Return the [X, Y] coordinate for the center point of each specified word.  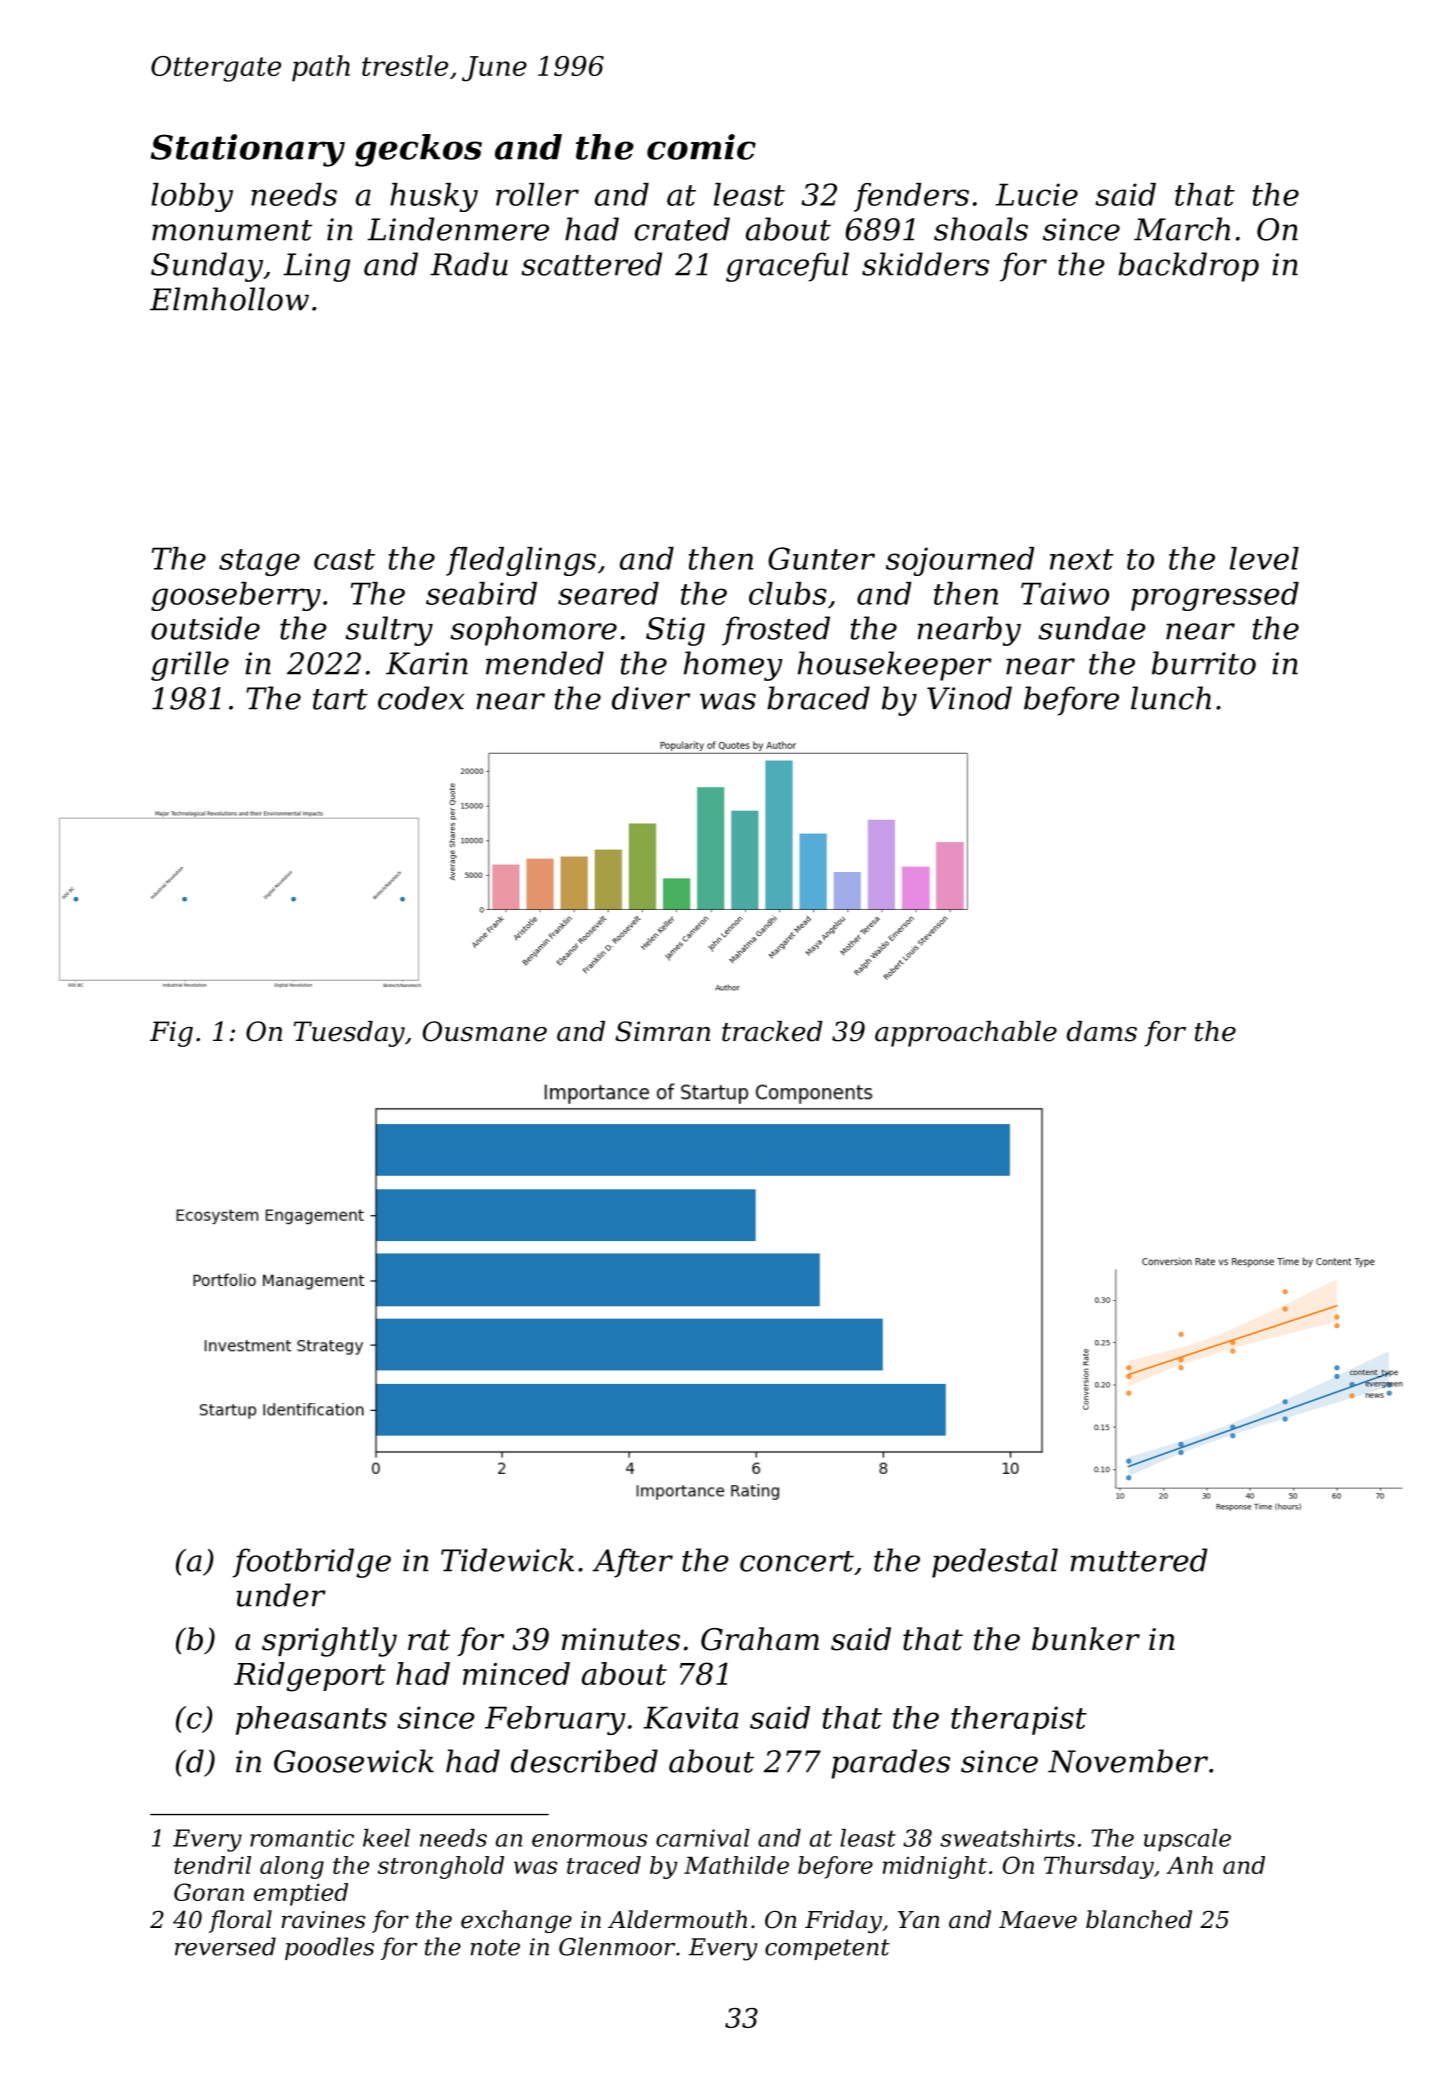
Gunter [821, 558]
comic [701, 147]
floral [240, 1921]
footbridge [312, 1563]
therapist [1019, 1720]
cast [344, 559]
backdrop [1188, 267]
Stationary [248, 150]
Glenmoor [617, 1946]
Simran [662, 1031]
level [1264, 558]
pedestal [995, 1563]
